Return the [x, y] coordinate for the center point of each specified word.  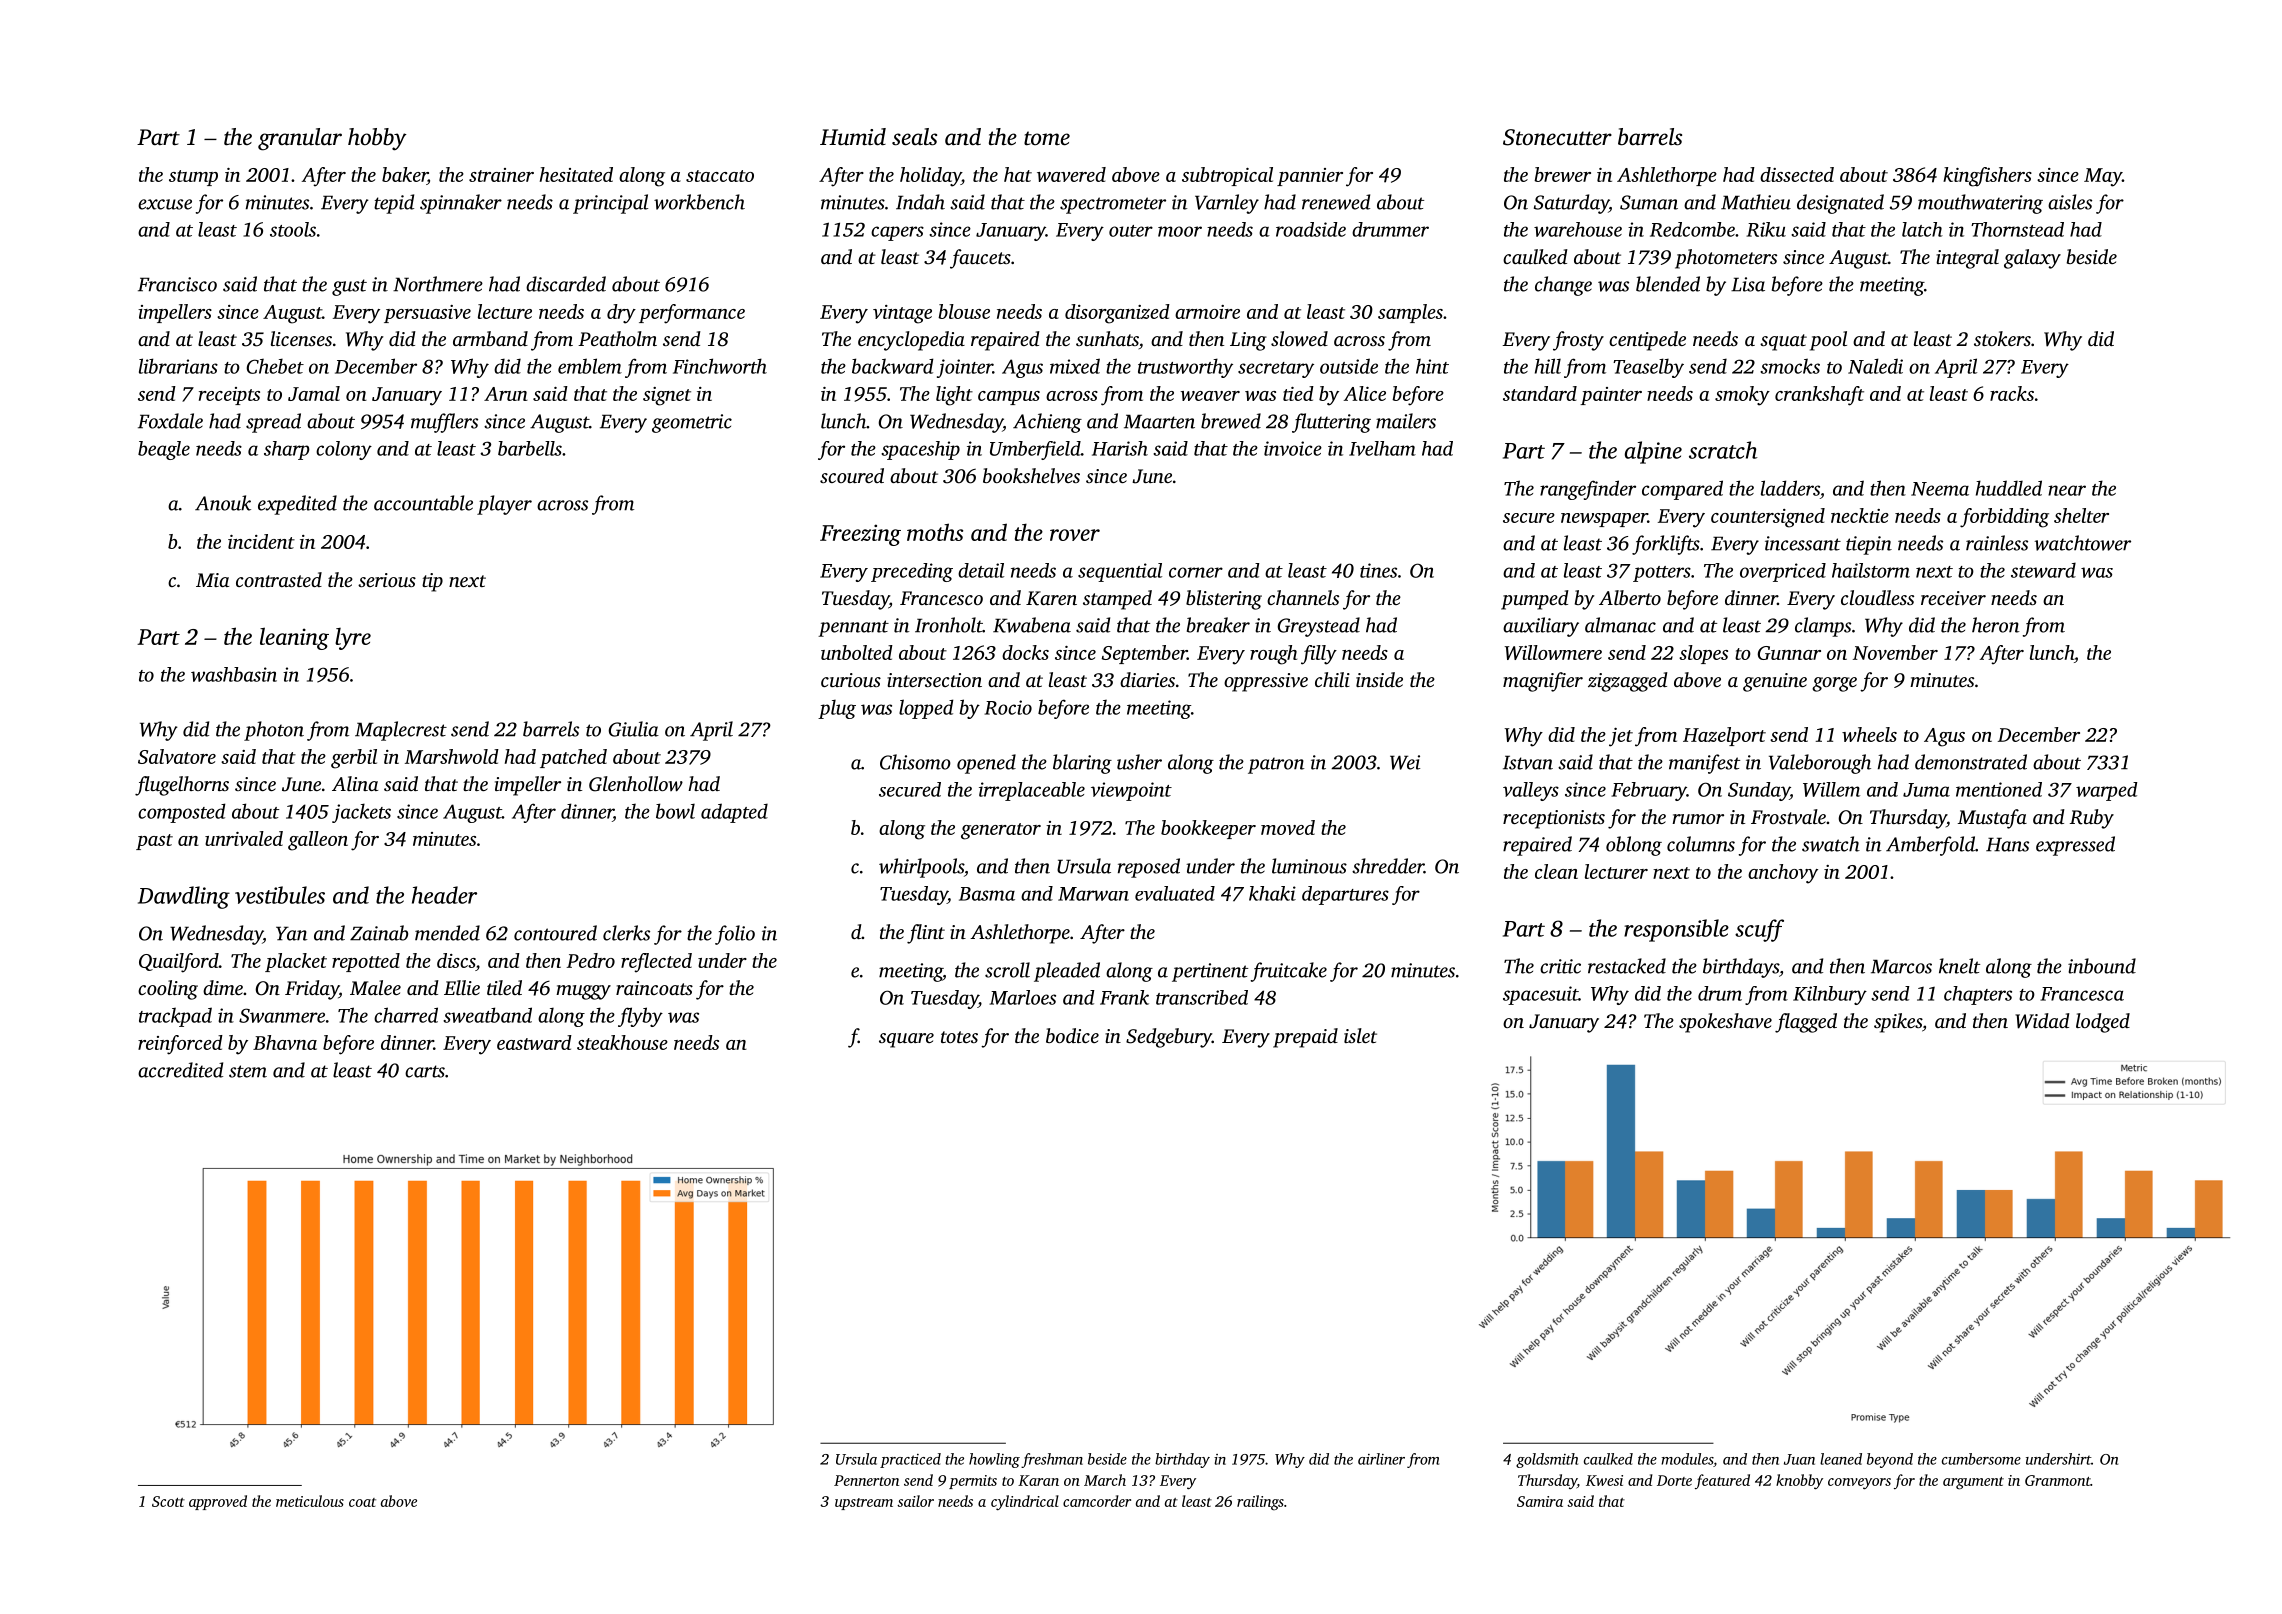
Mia [212, 580]
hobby [377, 139]
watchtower [2082, 543]
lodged [2103, 1023]
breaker [1218, 625]
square [906, 1040]
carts [425, 1071]
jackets [361, 813]
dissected [1797, 174]
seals [914, 137]
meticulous [310, 1501]
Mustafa [1992, 819]
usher [1139, 762]
